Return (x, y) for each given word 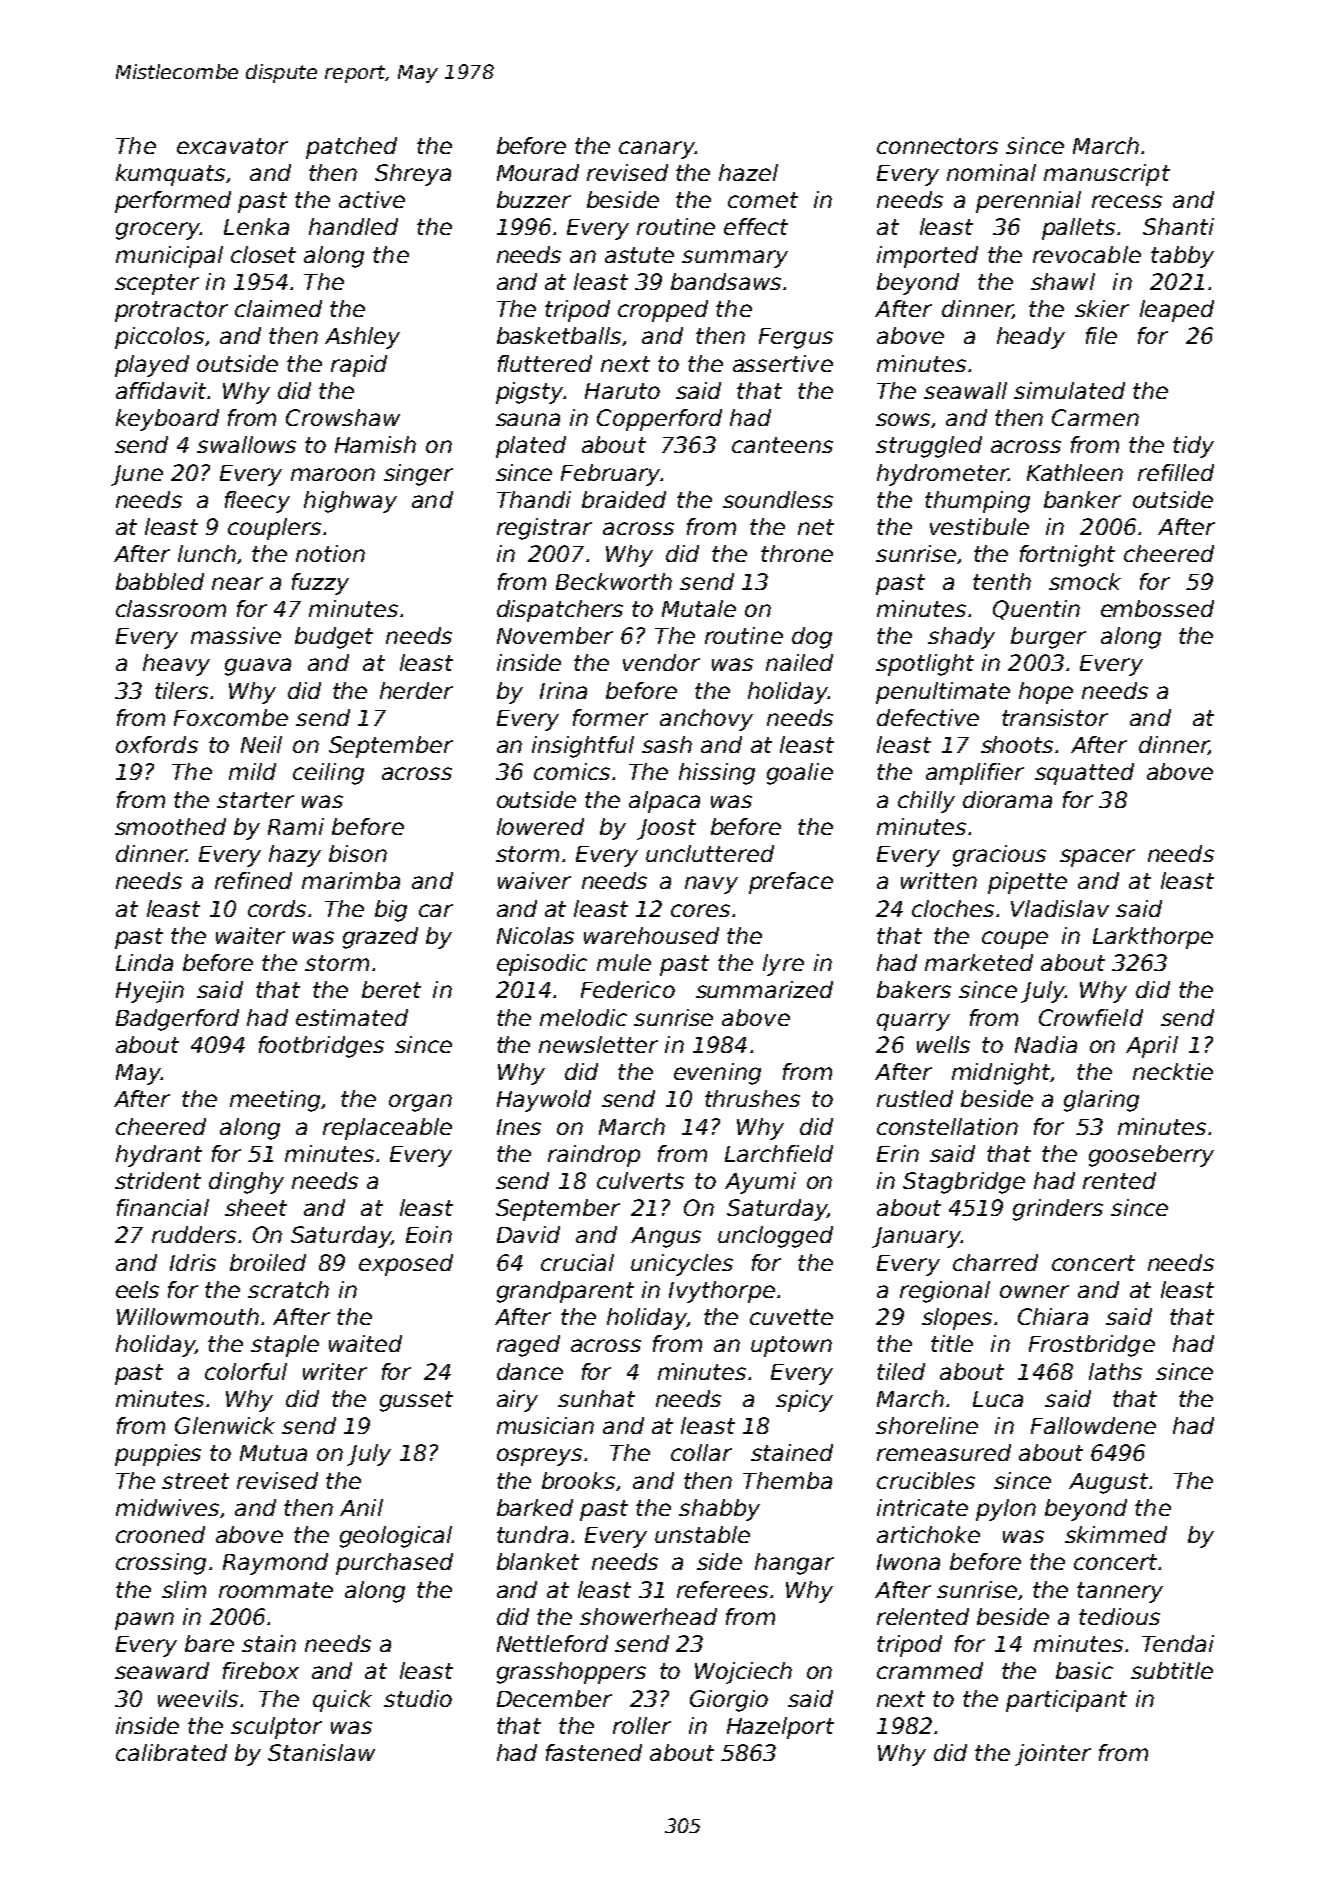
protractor (171, 311)
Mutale (699, 608)
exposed (406, 1265)
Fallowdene (1093, 1425)
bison (358, 853)
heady (1031, 338)
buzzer (534, 199)
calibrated (171, 1752)
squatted (1084, 774)
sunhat (596, 1398)
